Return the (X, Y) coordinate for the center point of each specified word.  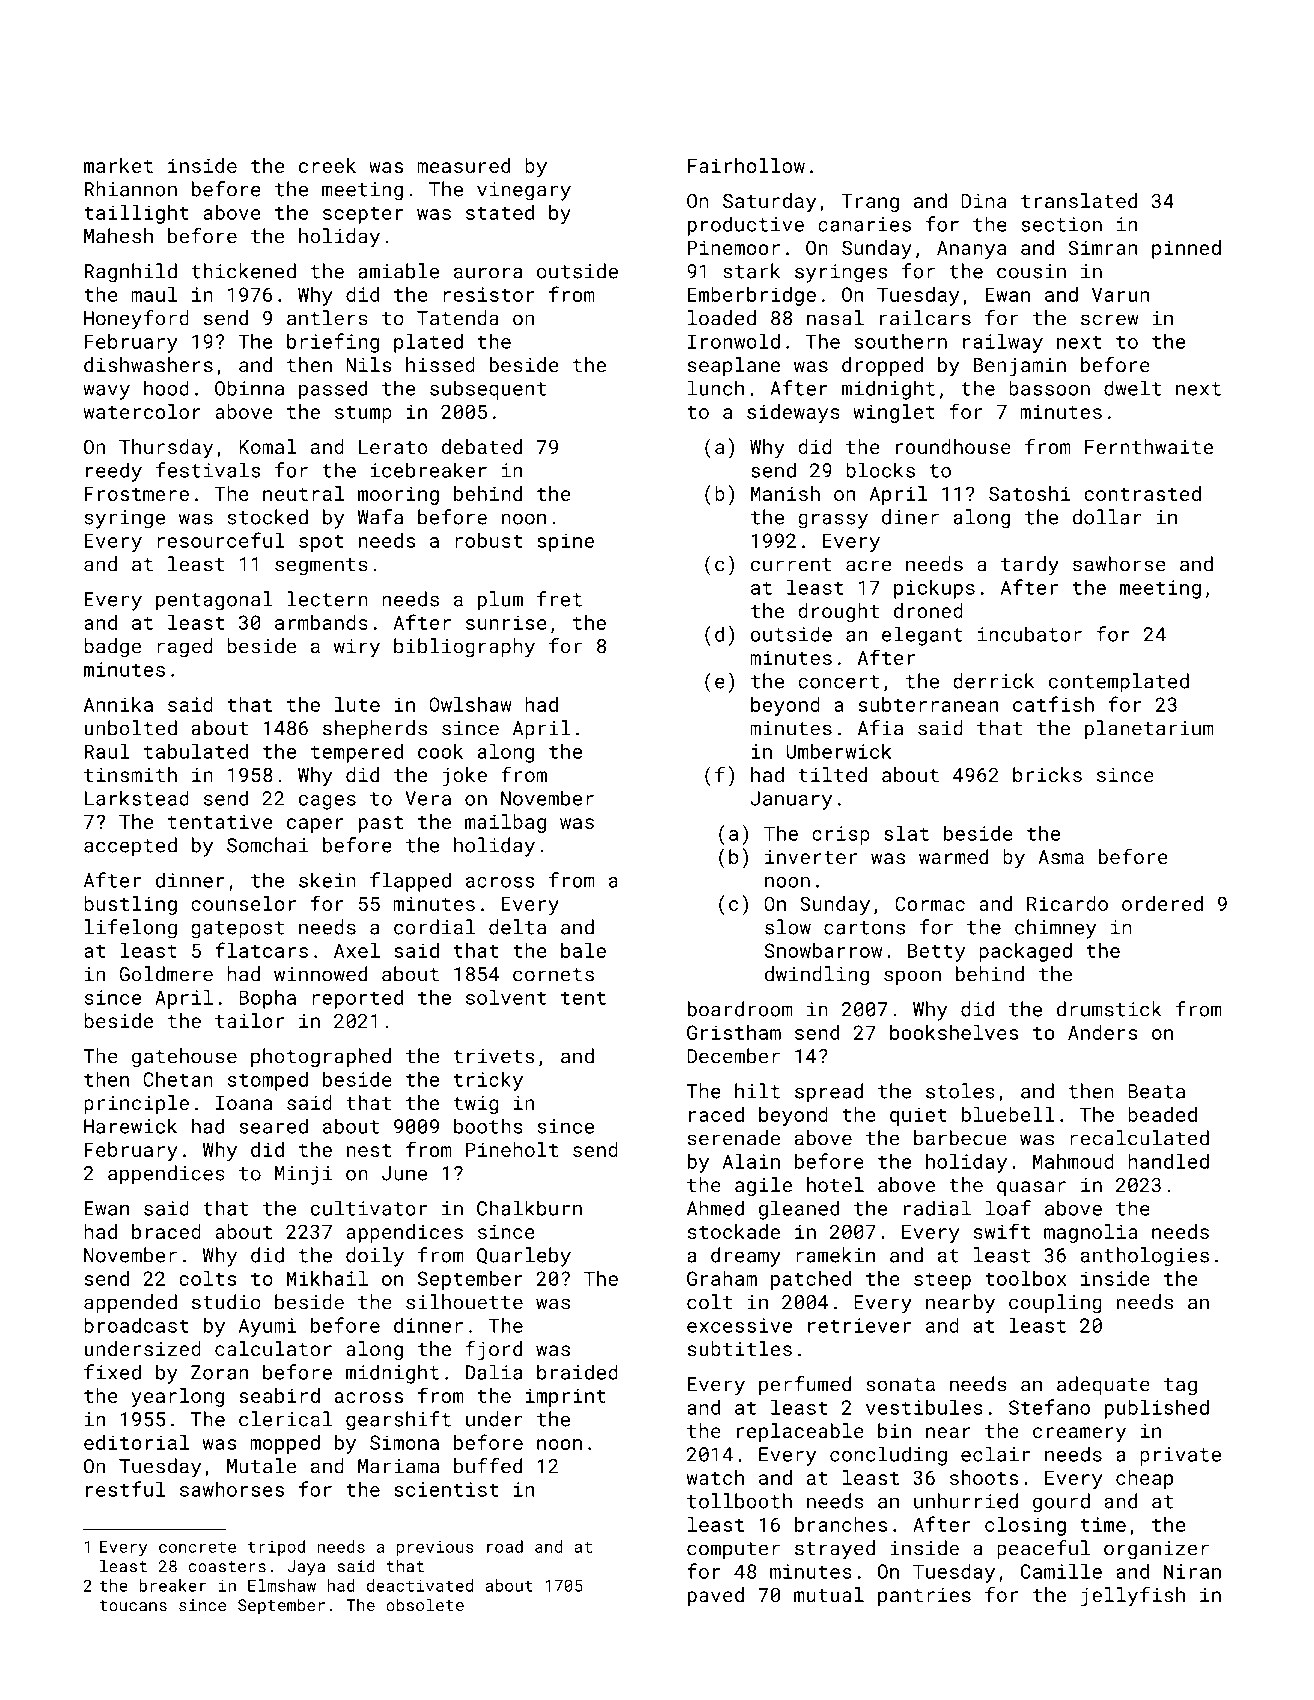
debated (482, 446)
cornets (553, 975)
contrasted (1142, 493)
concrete (197, 1547)
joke (464, 777)
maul (154, 294)
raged (185, 648)
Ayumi (268, 1327)
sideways (793, 413)
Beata (1156, 1091)
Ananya (971, 250)
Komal (268, 446)
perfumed (805, 1385)
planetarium (1149, 729)
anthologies (1145, 1257)
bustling (130, 905)
